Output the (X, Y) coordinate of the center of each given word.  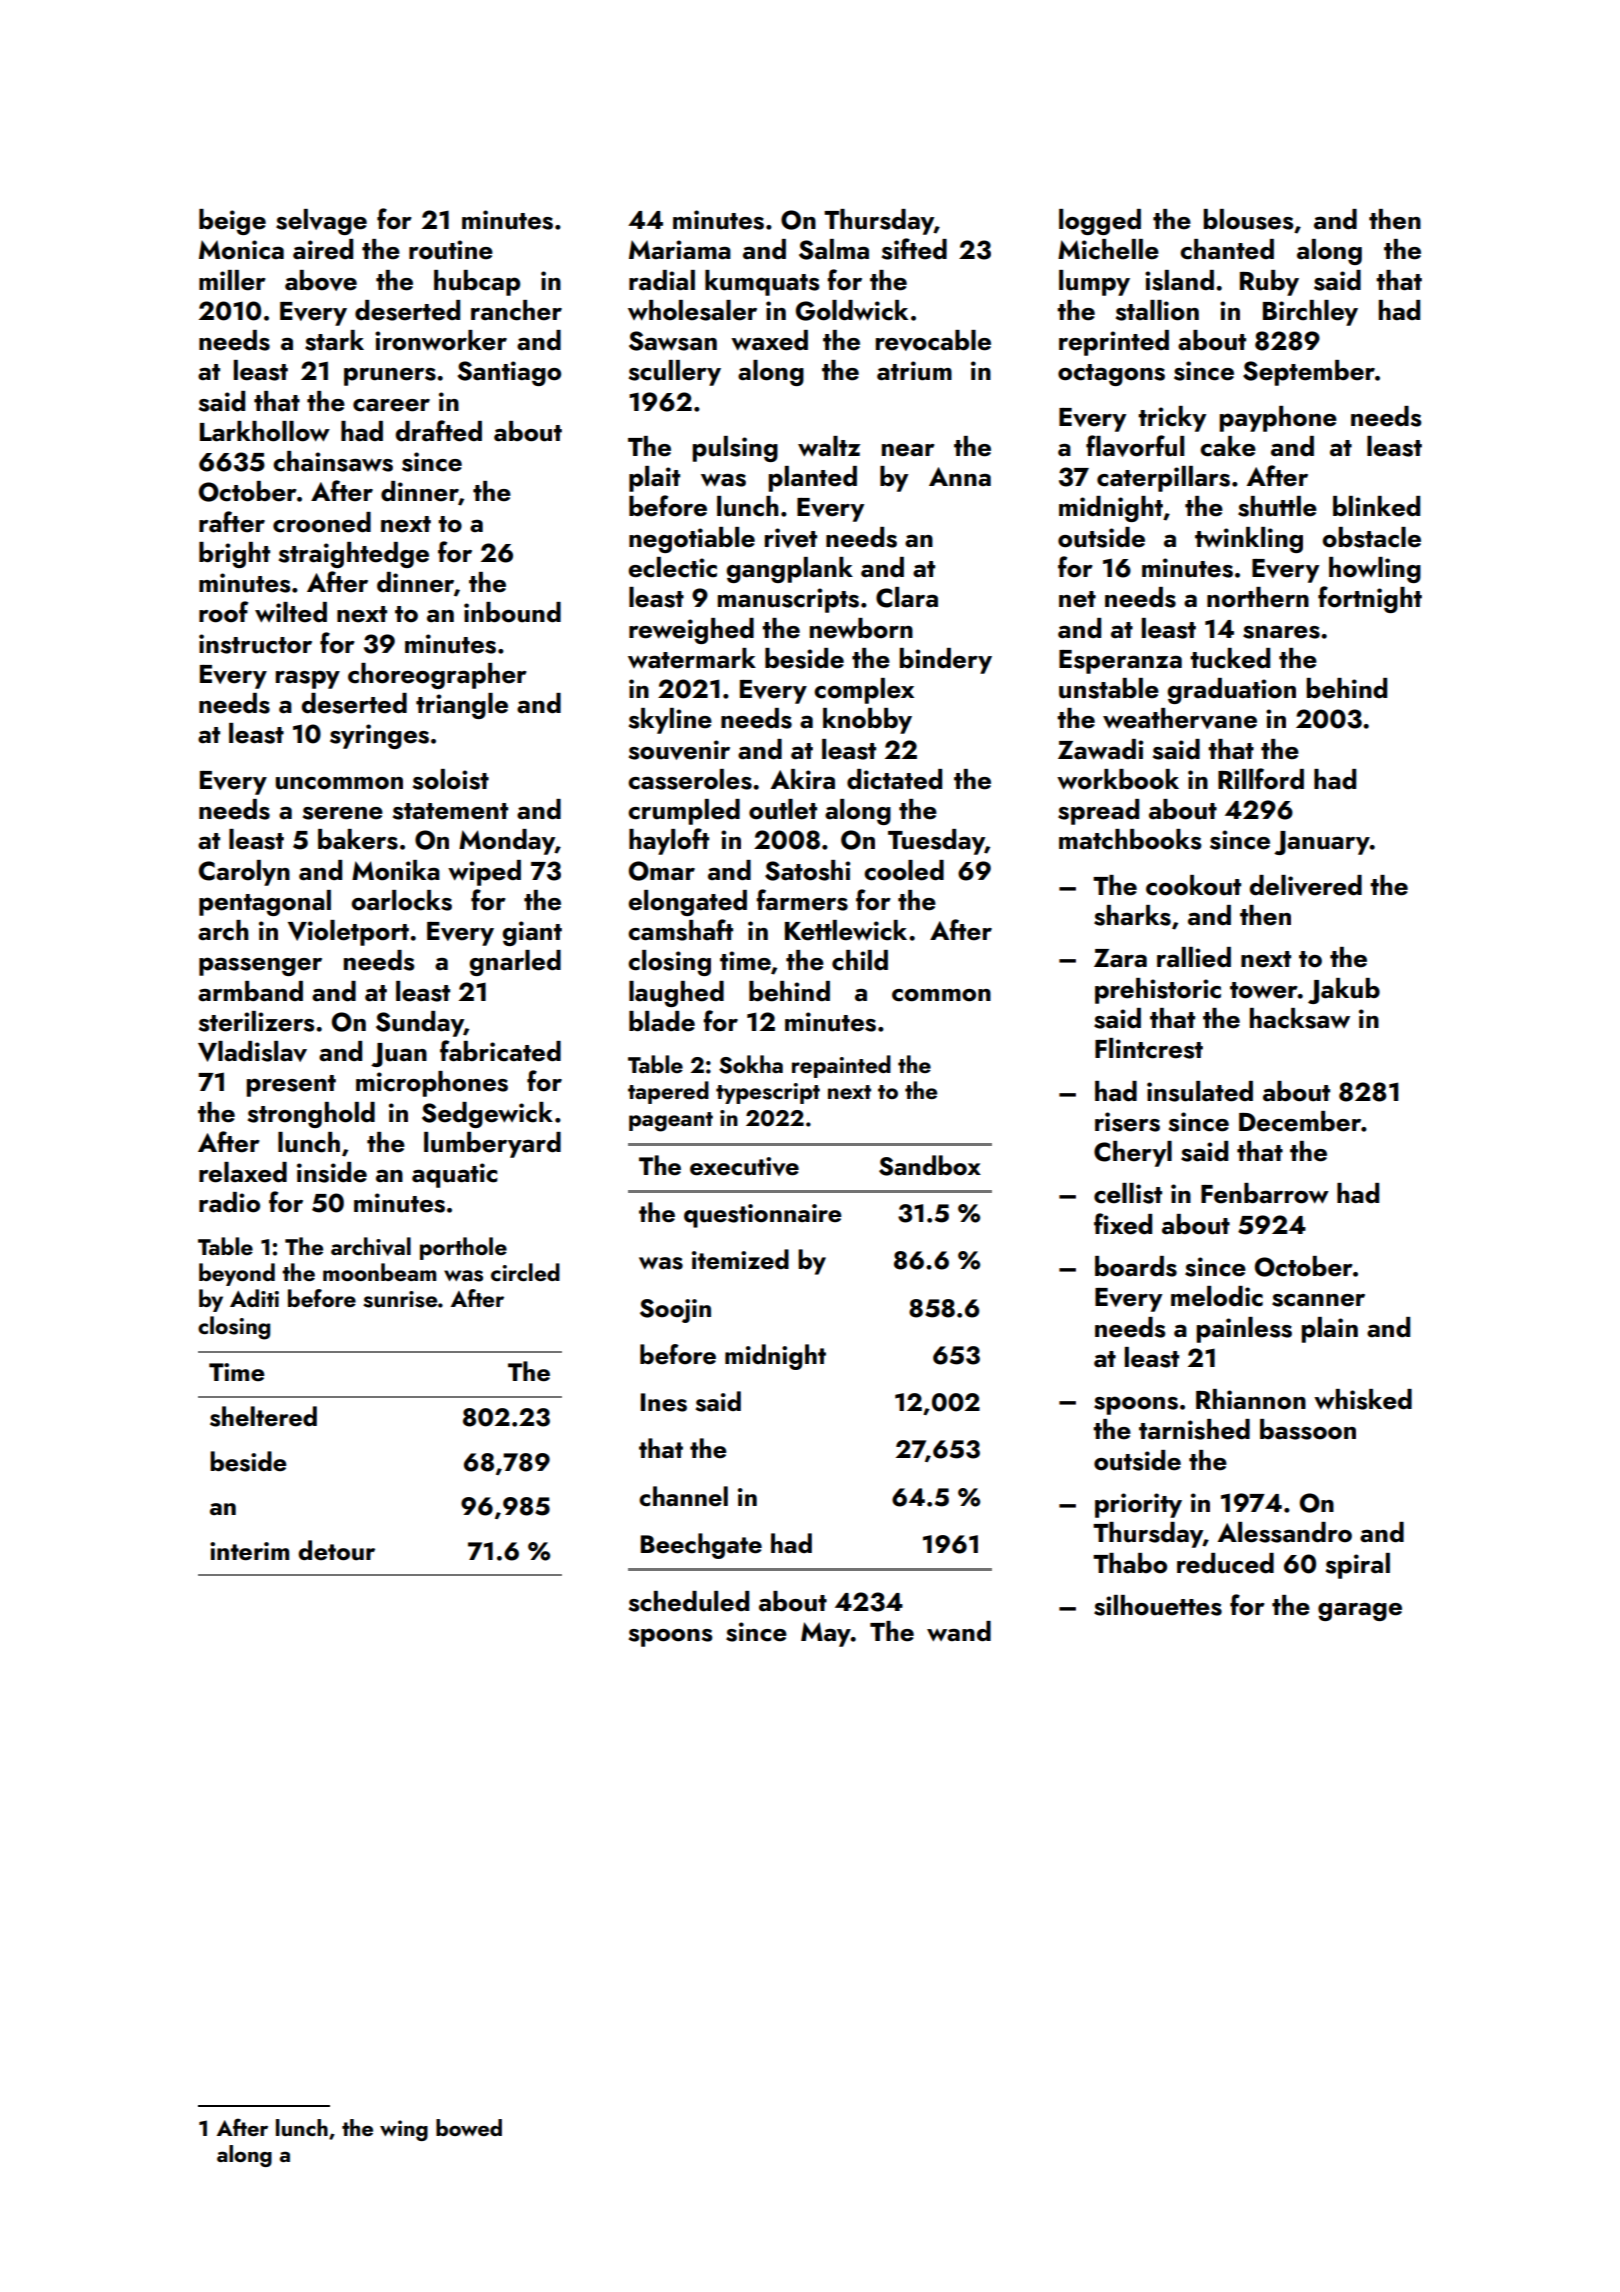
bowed (469, 2127)
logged (1100, 222)
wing (404, 2130)
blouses (1248, 219)
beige (232, 222)
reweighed (691, 631)
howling (1375, 570)
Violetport (348, 933)
